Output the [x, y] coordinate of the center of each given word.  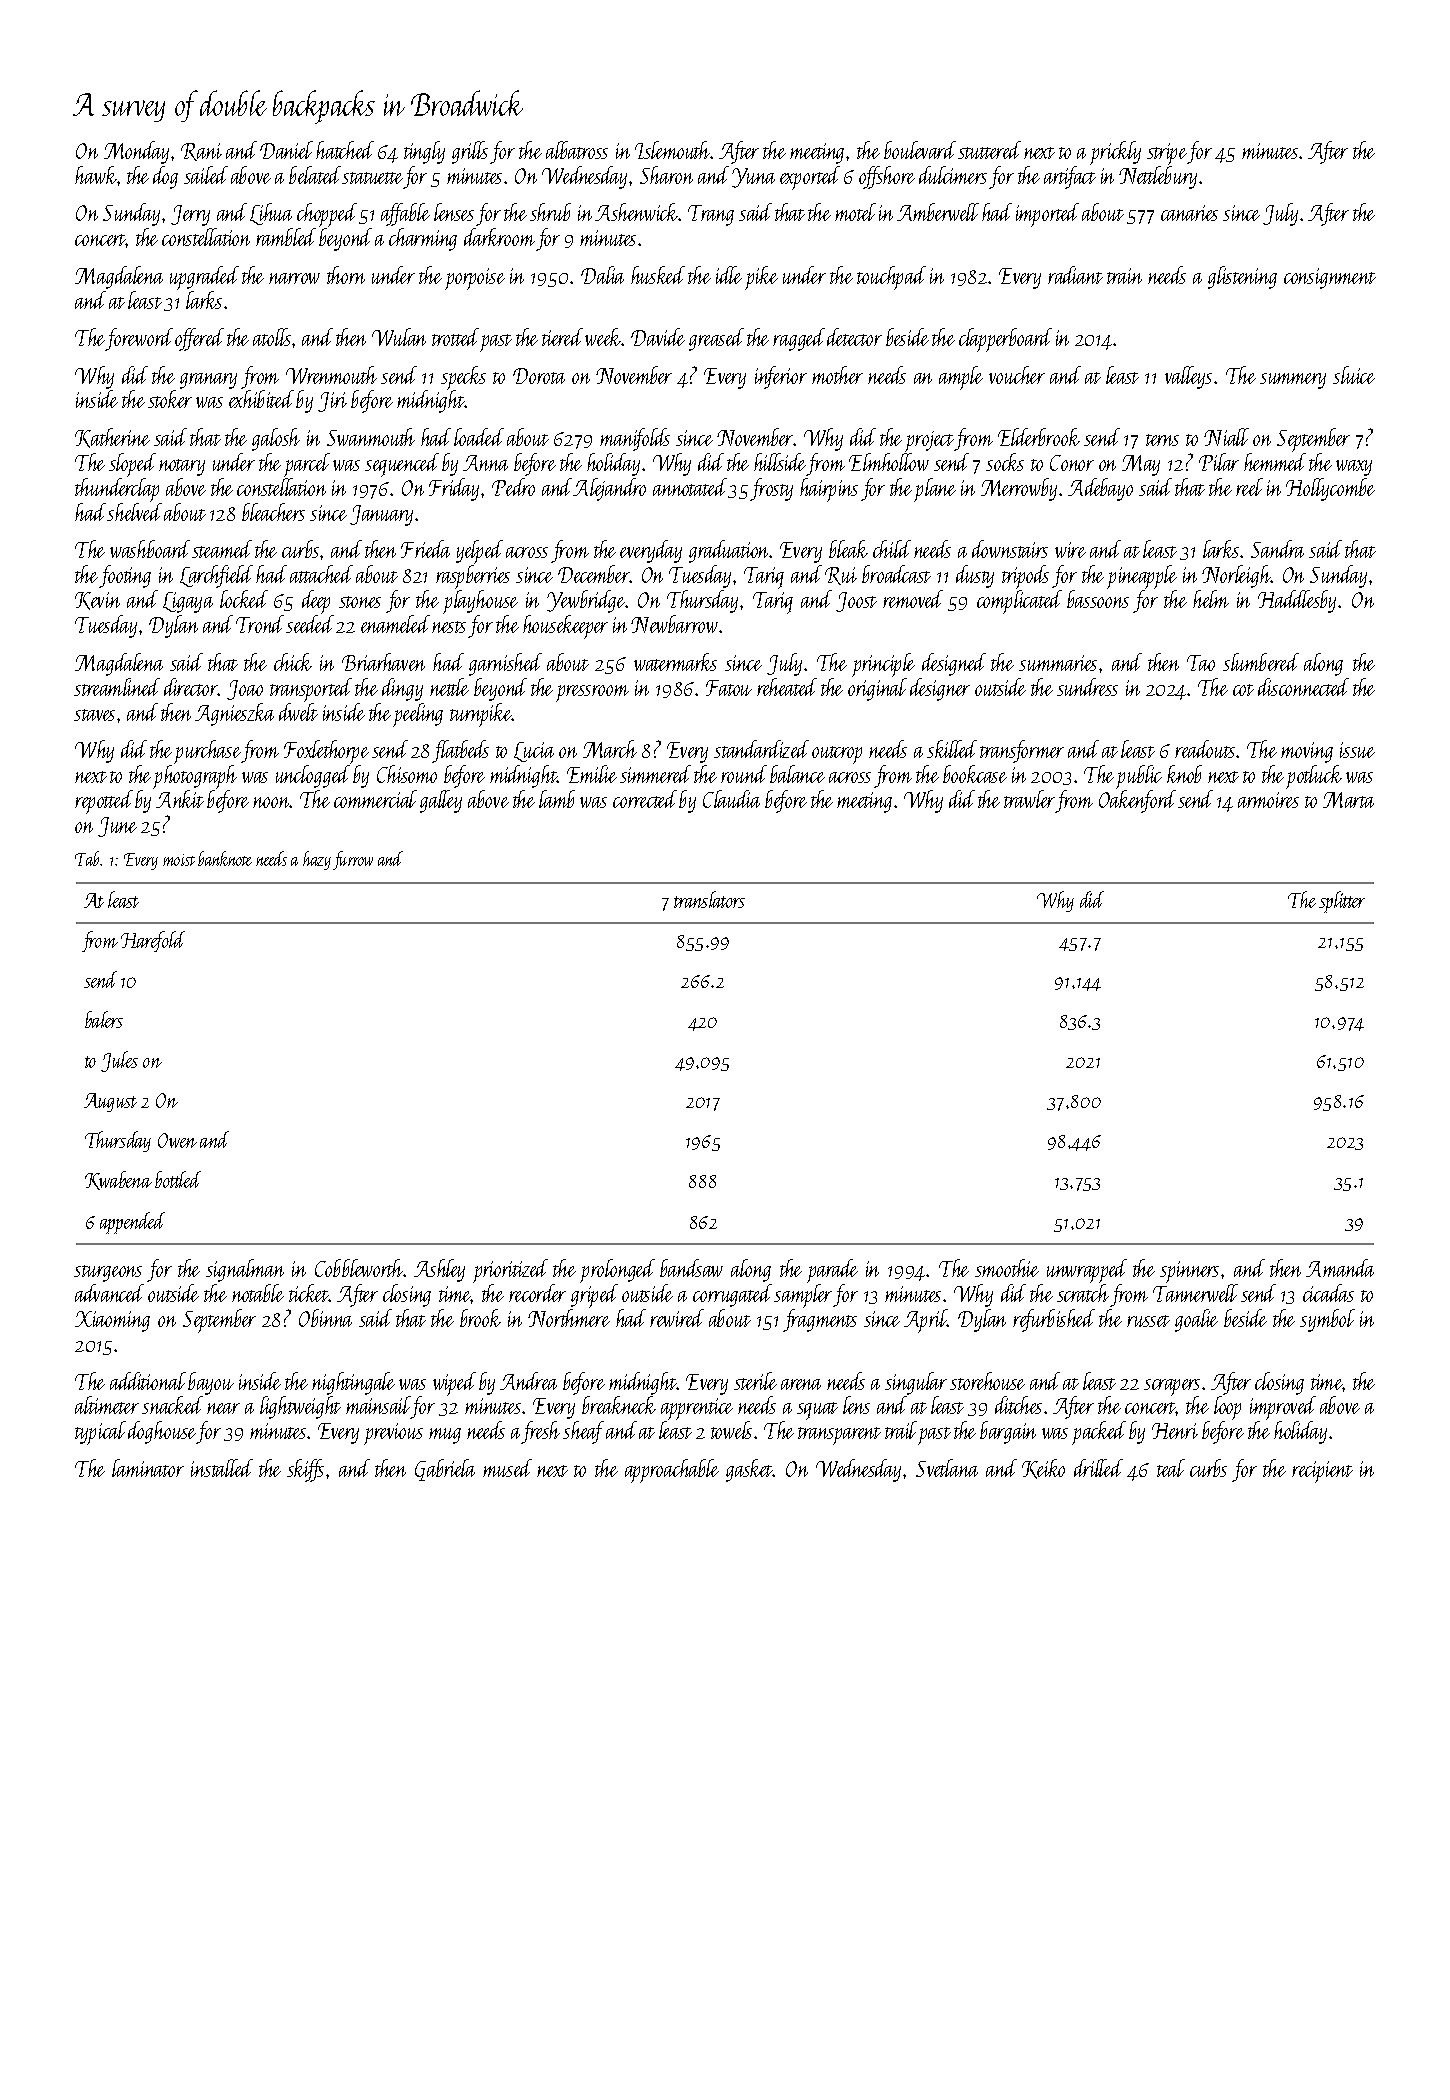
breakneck [619, 1405]
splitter [1342, 902]
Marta [1348, 800]
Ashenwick [637, 212]
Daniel [286, 150]
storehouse [987, 1381]
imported [1047, 215]
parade [832, 1271]
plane [935, 490]
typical [100, 1433]
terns [1162, 440]
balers [104, 1019]
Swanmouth [371, 437]
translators [709, 899]
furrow [353, 860]
